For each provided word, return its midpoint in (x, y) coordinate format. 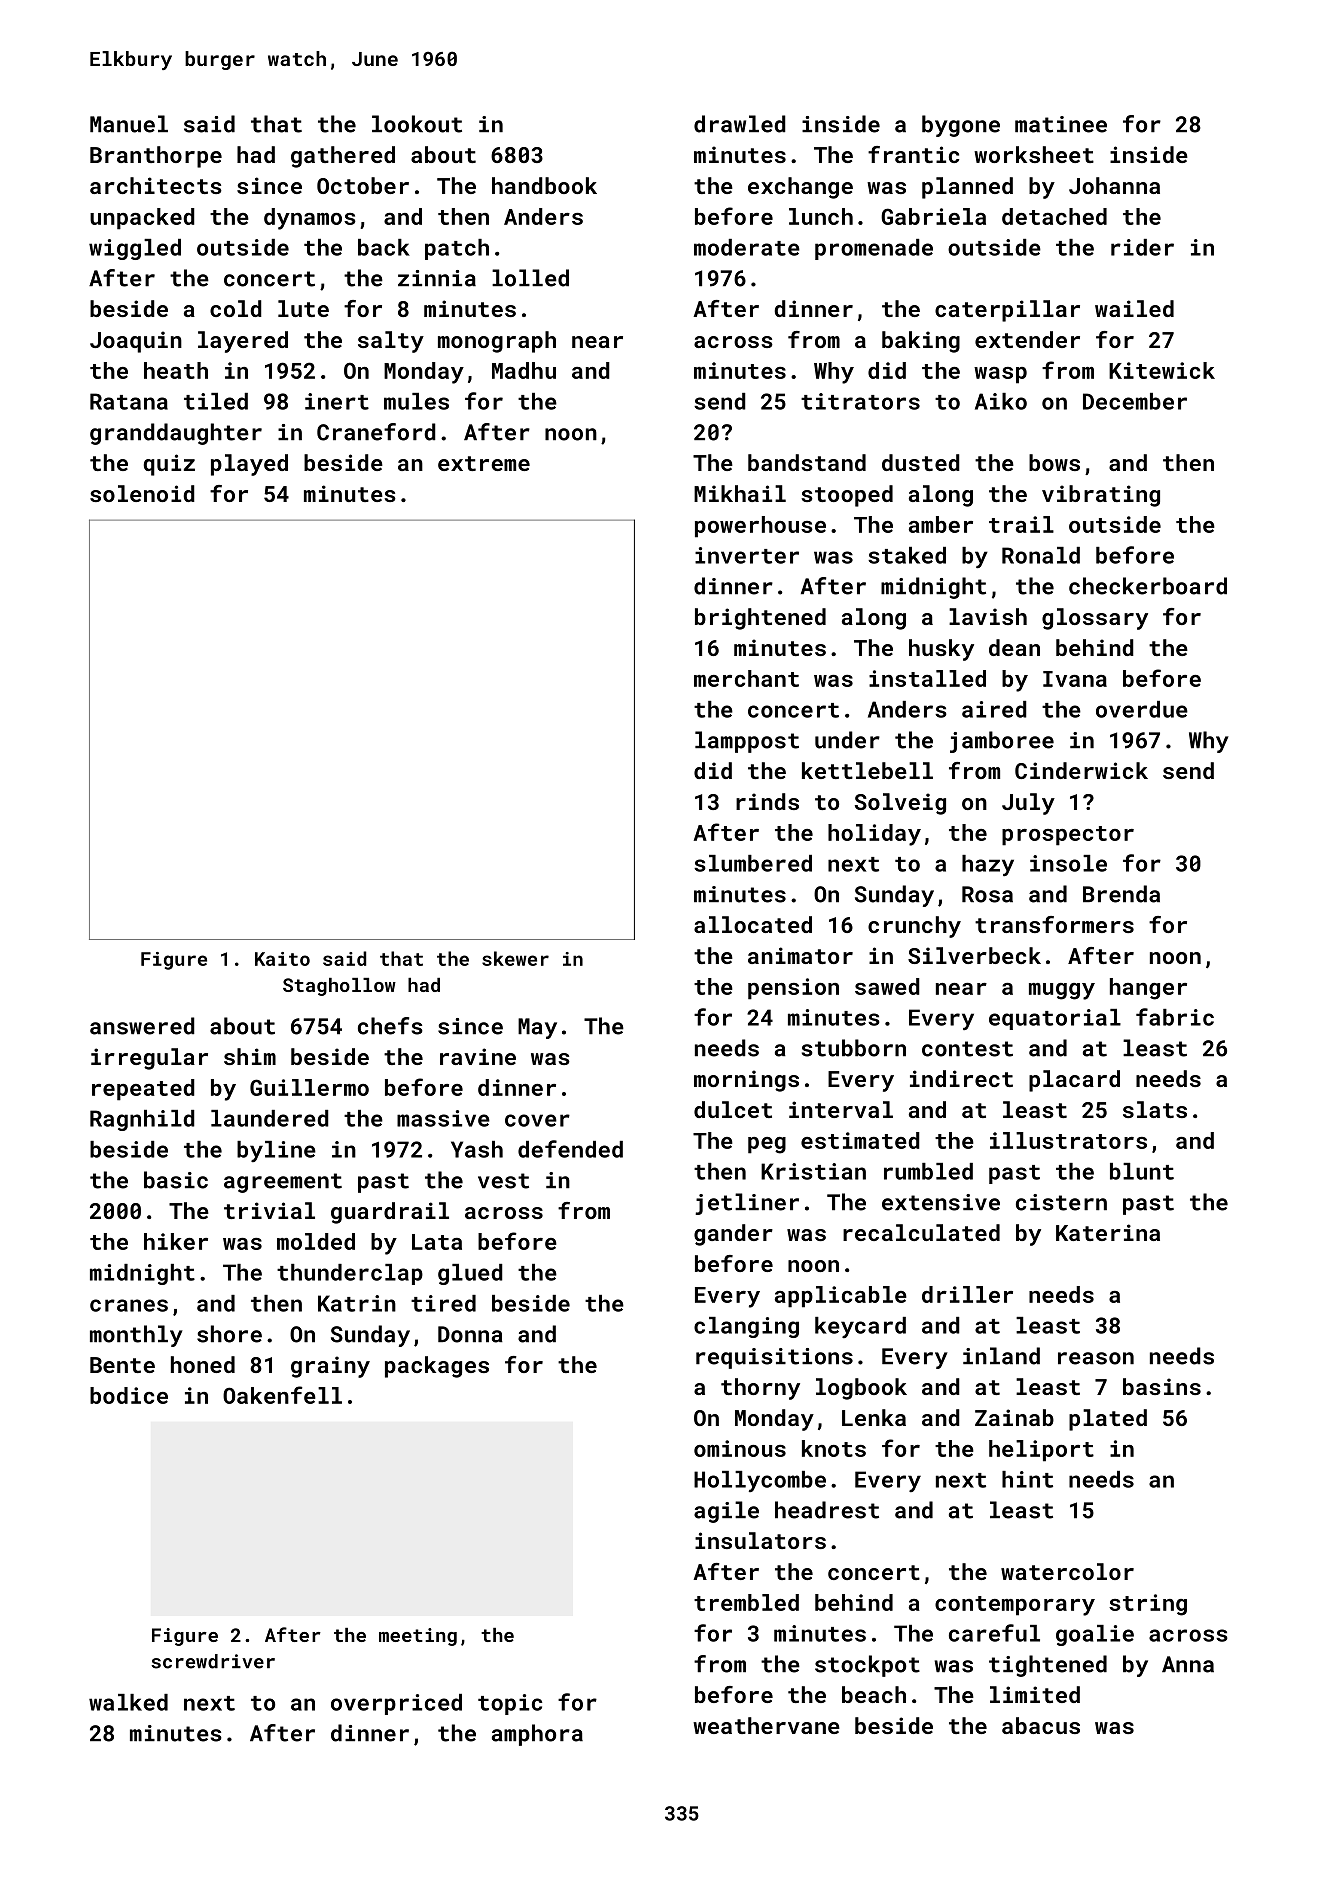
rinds (767, 801)
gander (733, 1235)
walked (128, 1702)
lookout (417, 124)
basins (1162, 1386)
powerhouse (760, 527)
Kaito (282, 959)
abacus (1041, 1725)
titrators (860, 401)
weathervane (766, 1725)
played (249, 465)
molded (316, 1241)
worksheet (1034, 154)
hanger (1148, 989)
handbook (544, 185)
